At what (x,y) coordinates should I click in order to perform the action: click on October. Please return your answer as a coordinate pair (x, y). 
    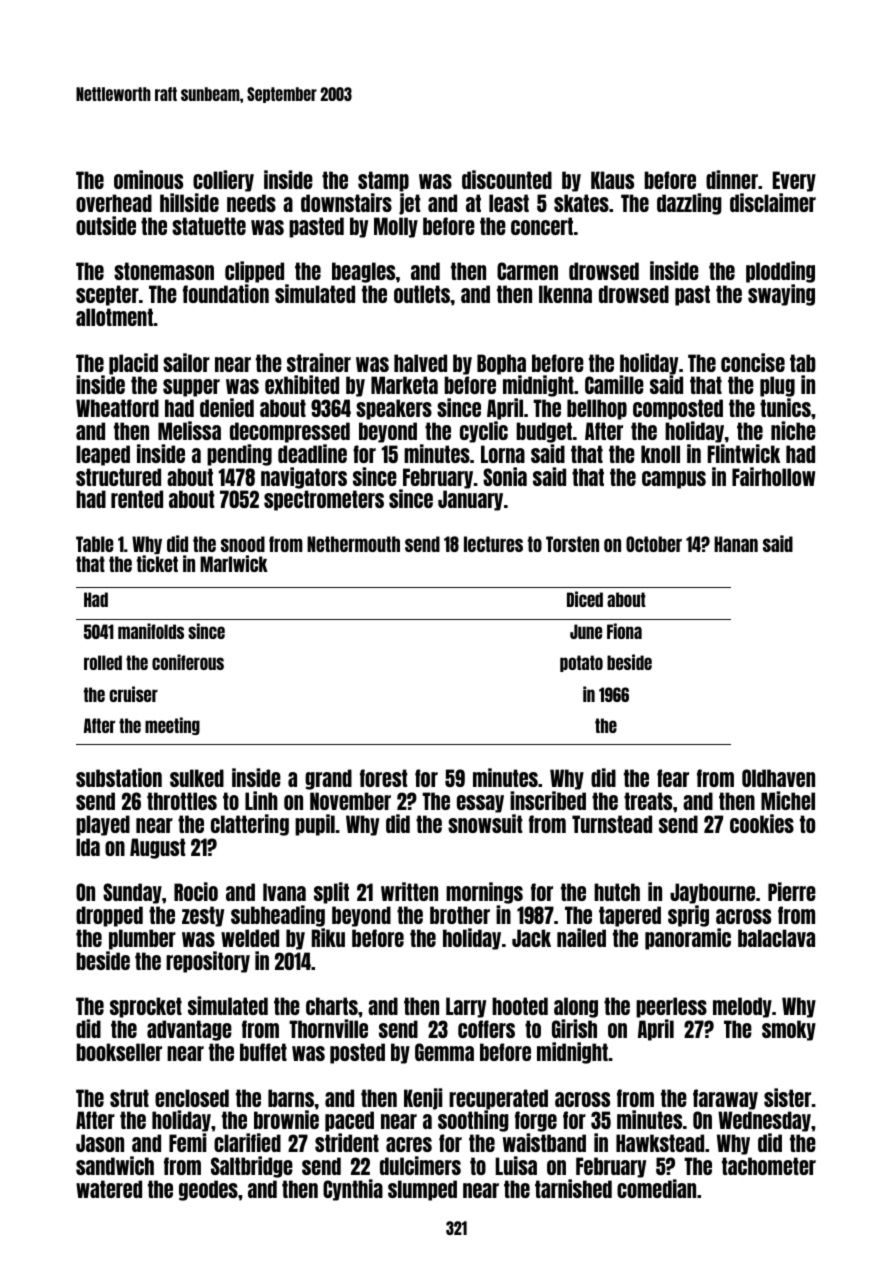
    Looking at the image, I should click on (654, 544).
